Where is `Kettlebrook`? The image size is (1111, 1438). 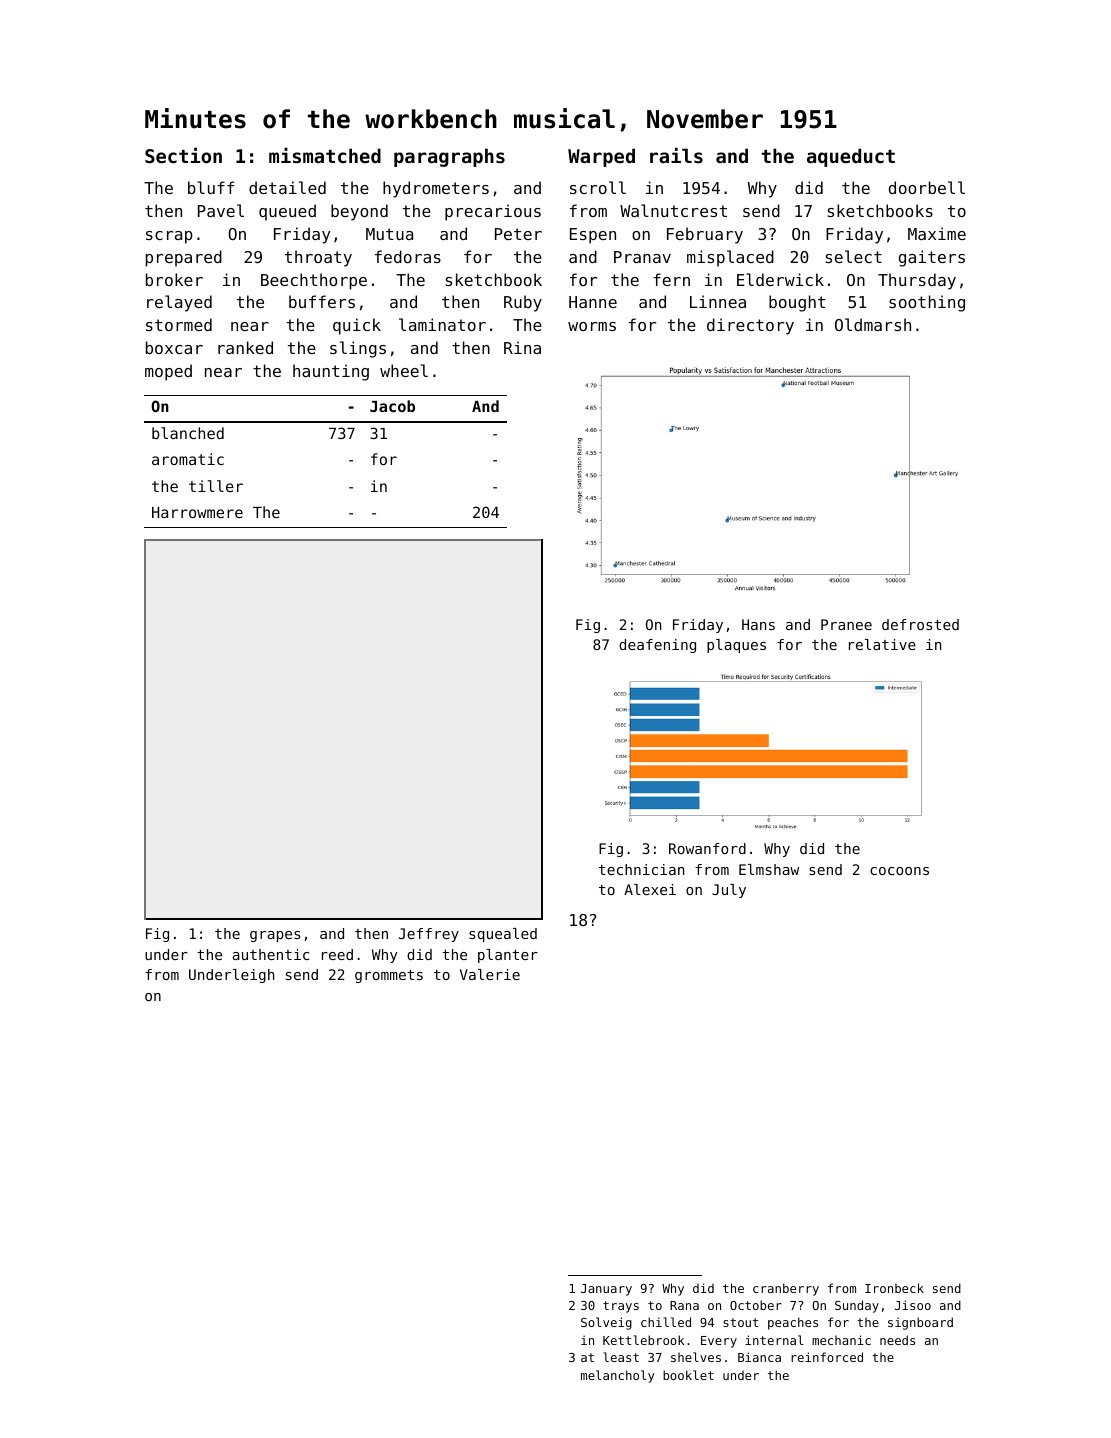
Kettlebrook is located at coordinates (643, 1340).
